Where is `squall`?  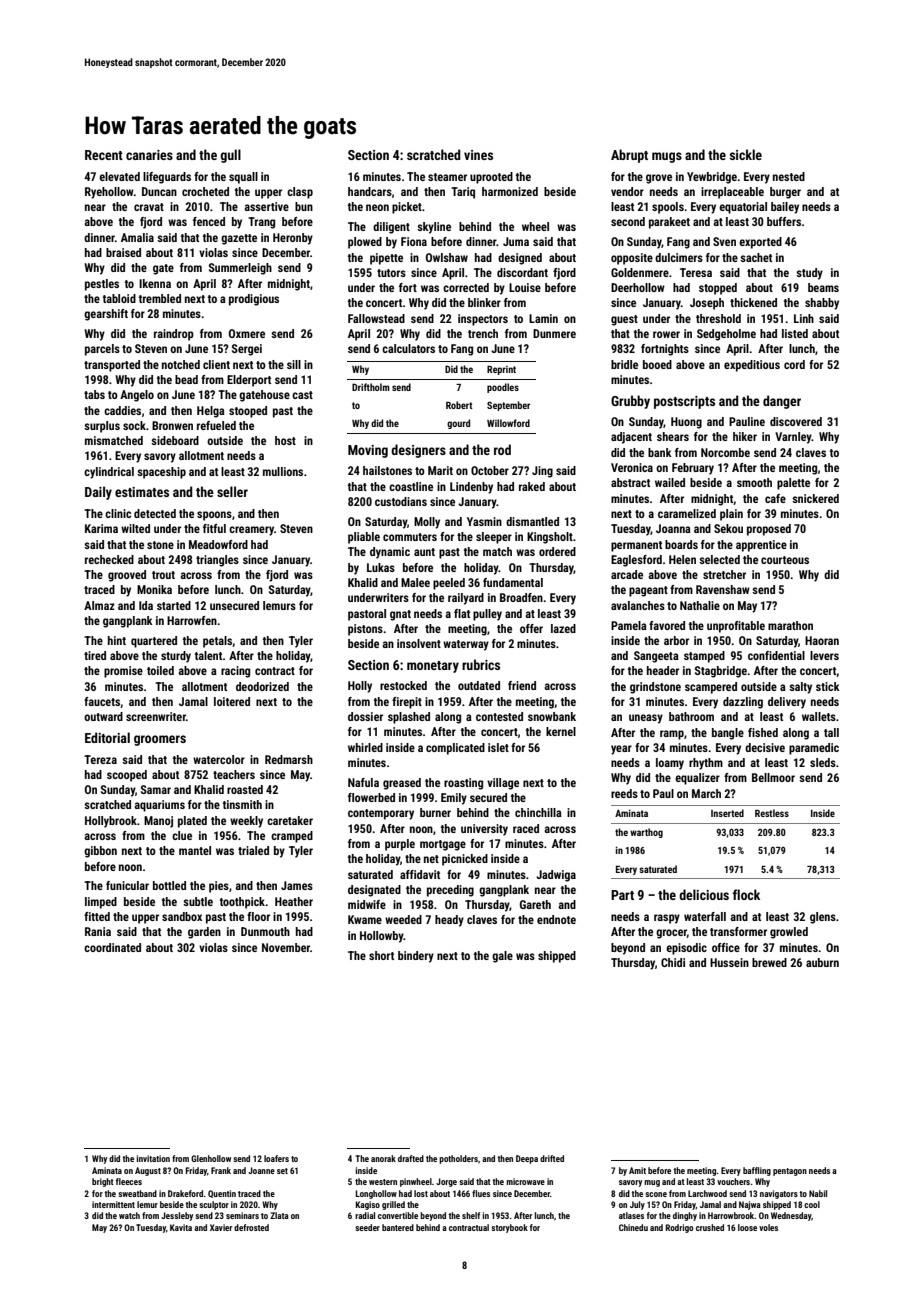 squall is located at coordinates (243, 178).
